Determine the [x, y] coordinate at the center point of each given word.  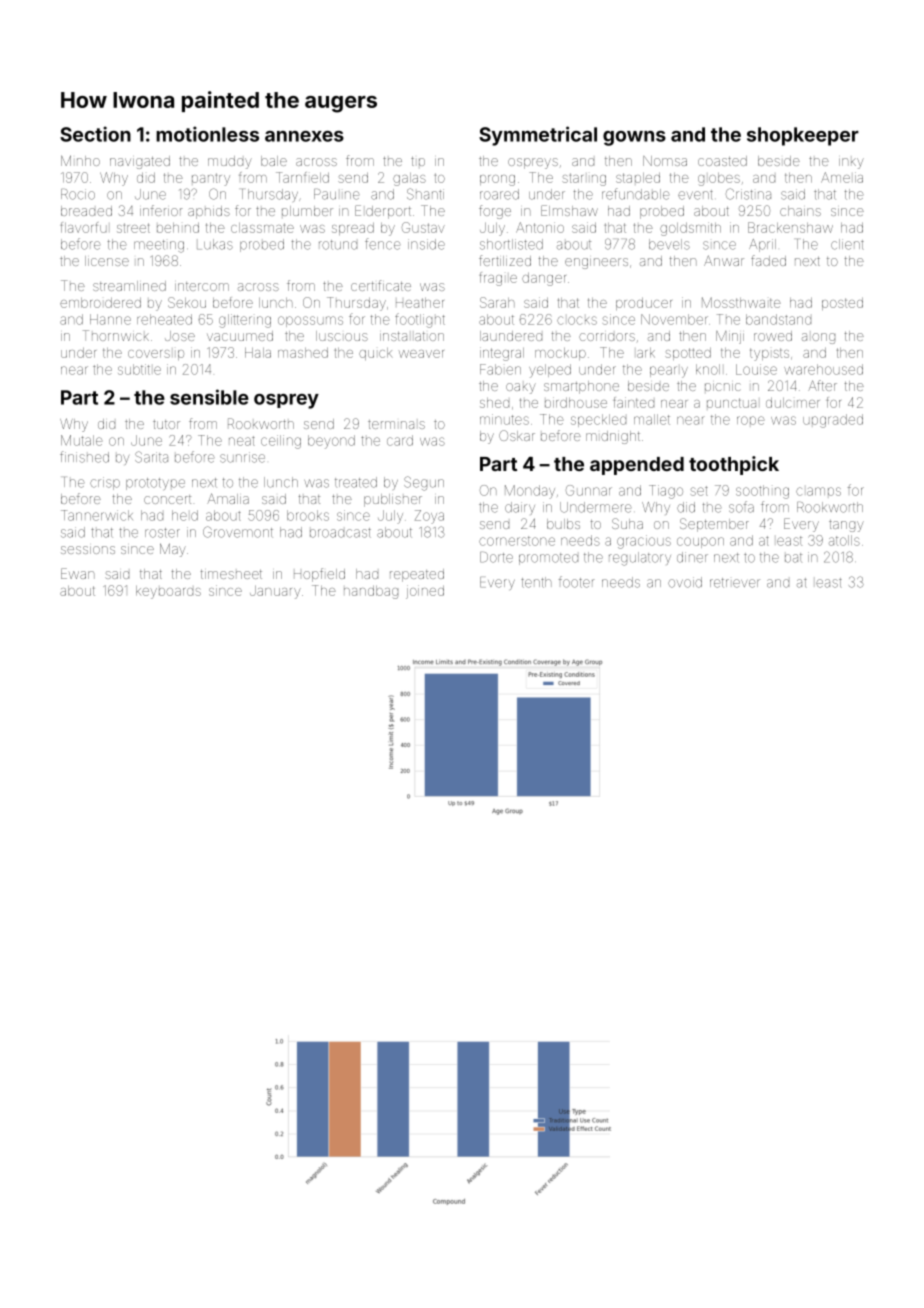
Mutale [82, 440]
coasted [722, 161]
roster [162, 533]
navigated [140, 162]
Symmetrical [538, 136]
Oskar [517, 435]
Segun [424, 483]
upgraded [833, 421]
